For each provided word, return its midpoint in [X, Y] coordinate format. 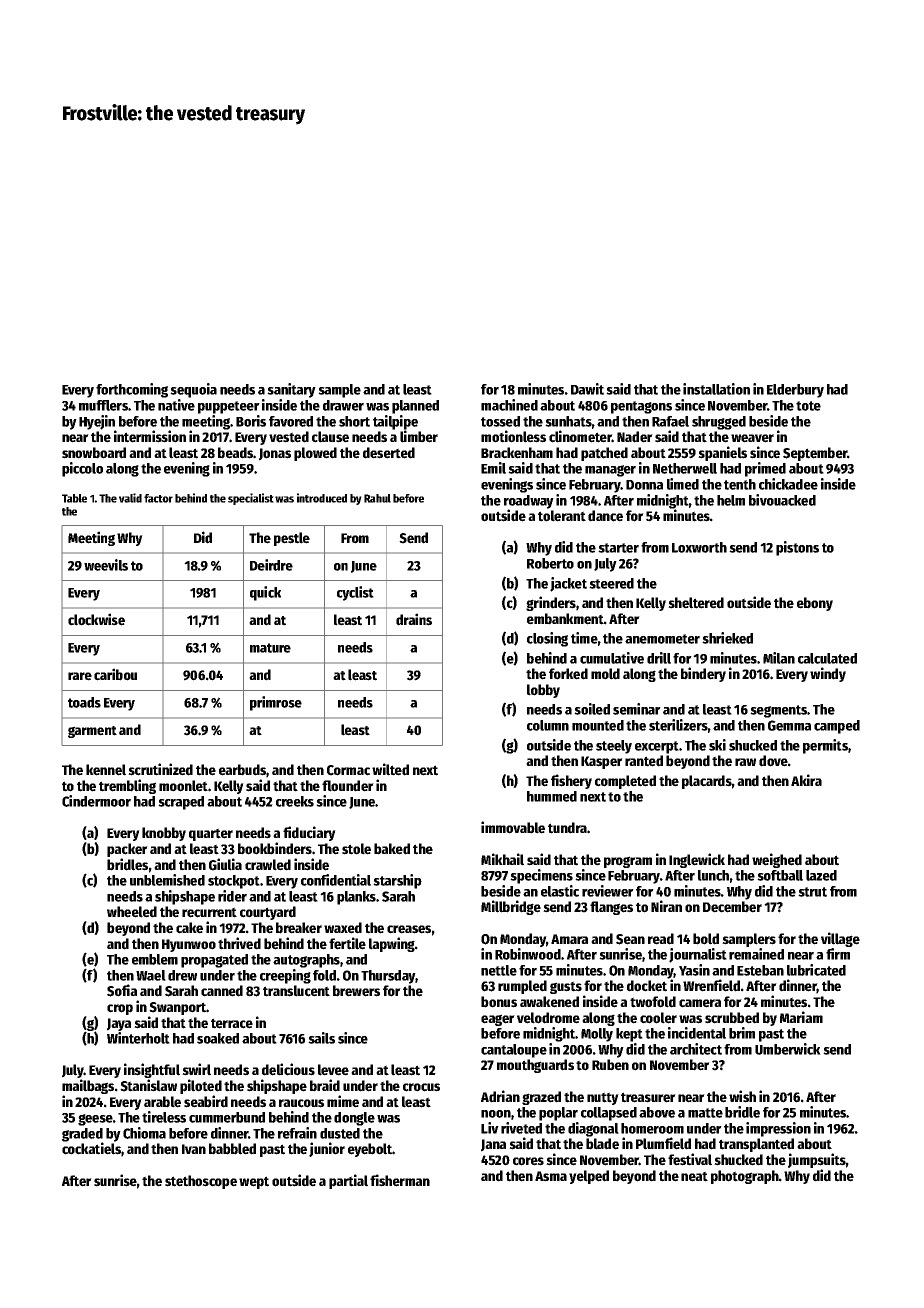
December [732, 907]
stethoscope [201, 1182]
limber [419, 436]
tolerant [562, 516]
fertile [347, 943]
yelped [589, 1177]
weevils [106, 565]
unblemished [167, 880]
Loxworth [699, 547]
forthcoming [132, 390]
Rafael [670, 421]
